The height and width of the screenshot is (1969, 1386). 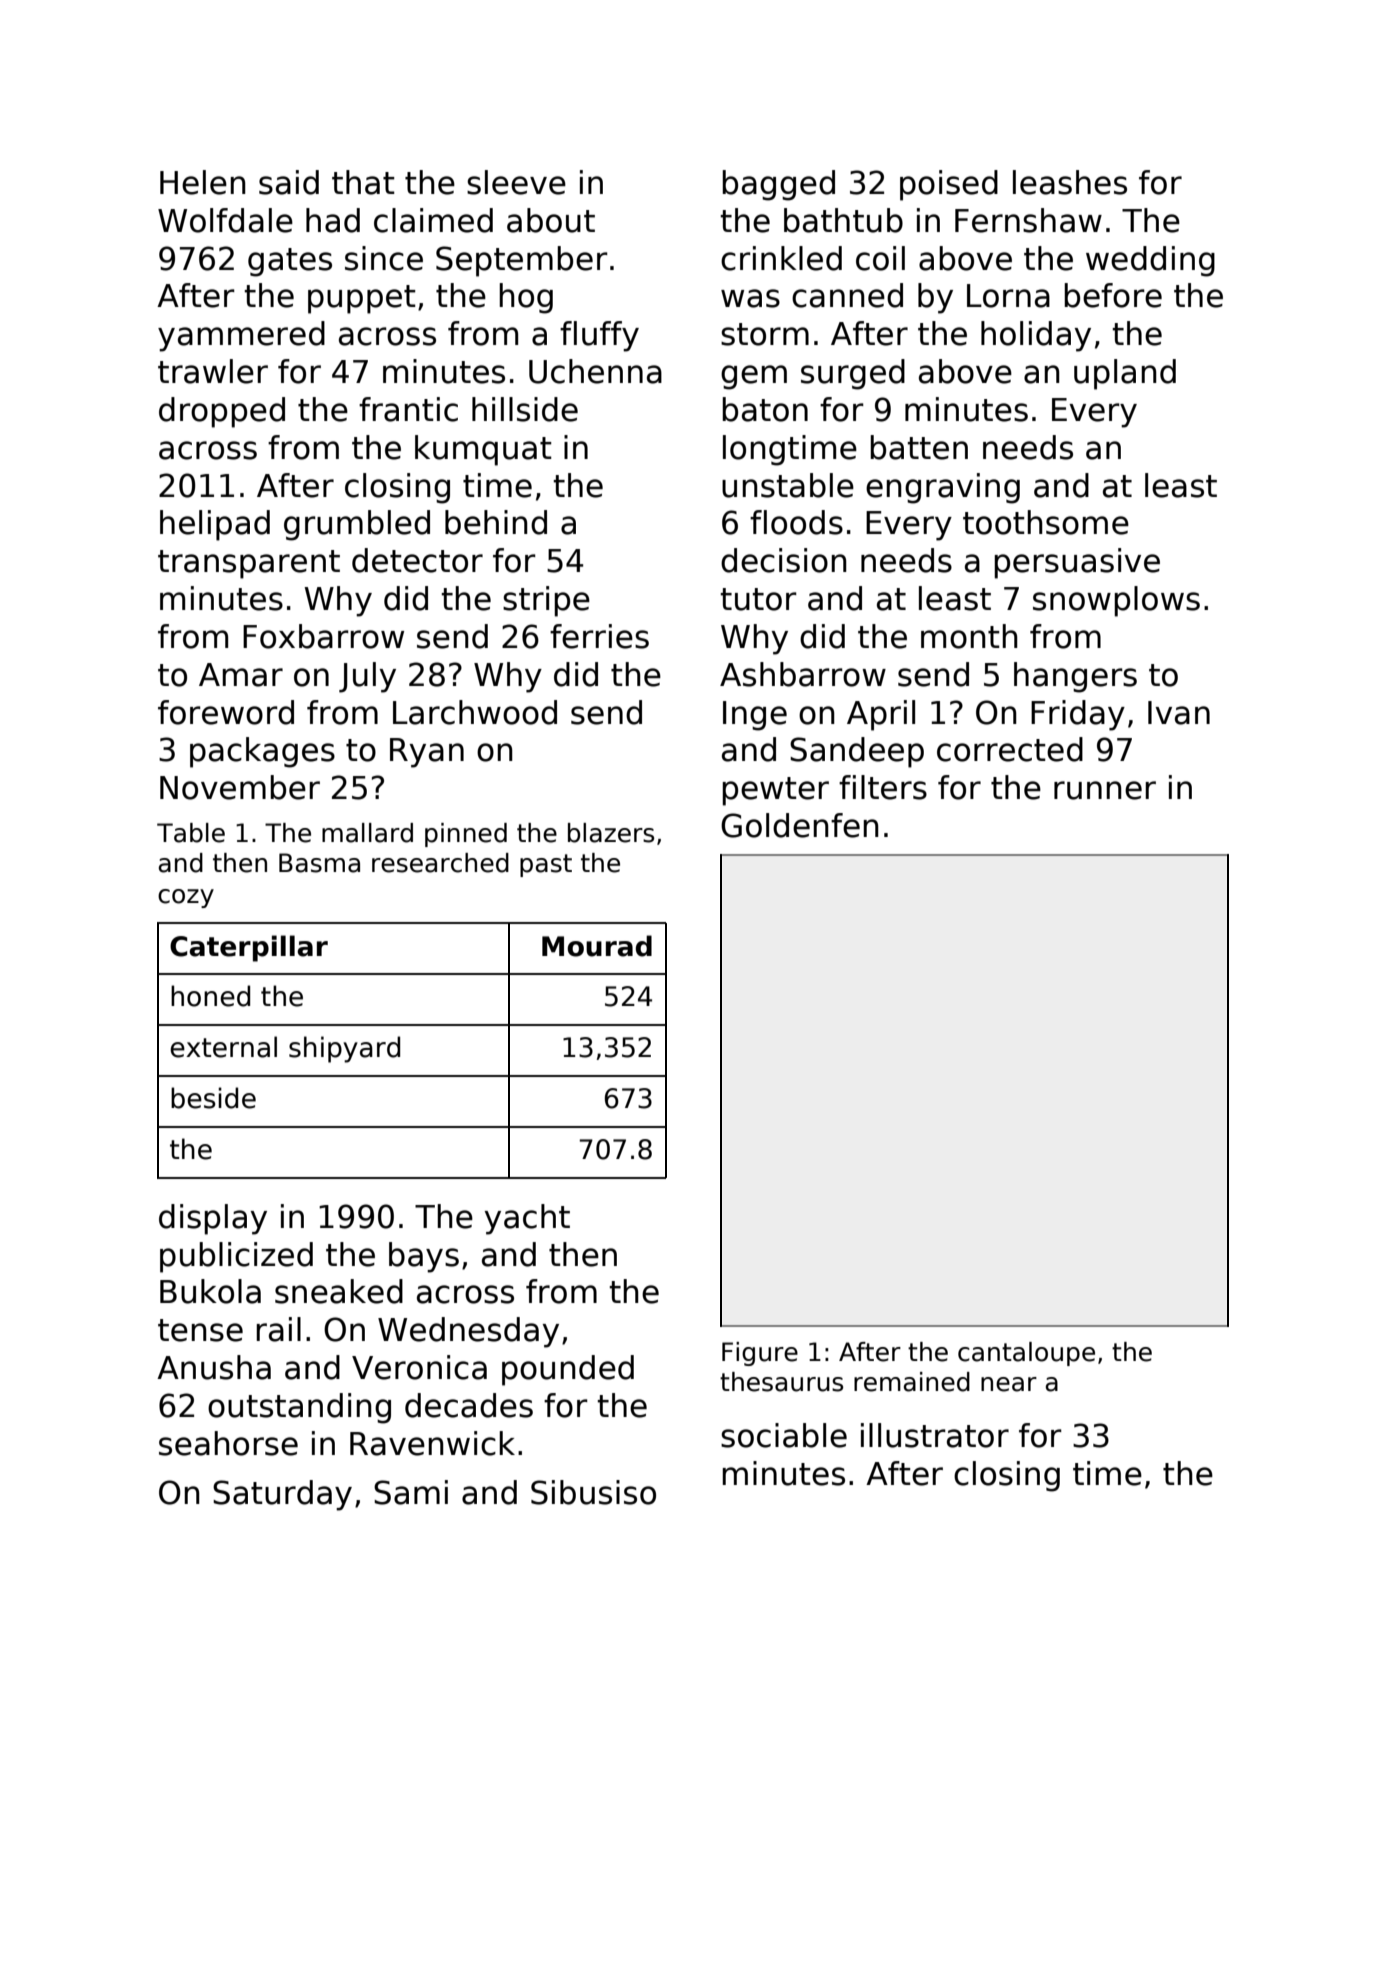 I want to click on shipyard, so click(x=344, y=1049).
